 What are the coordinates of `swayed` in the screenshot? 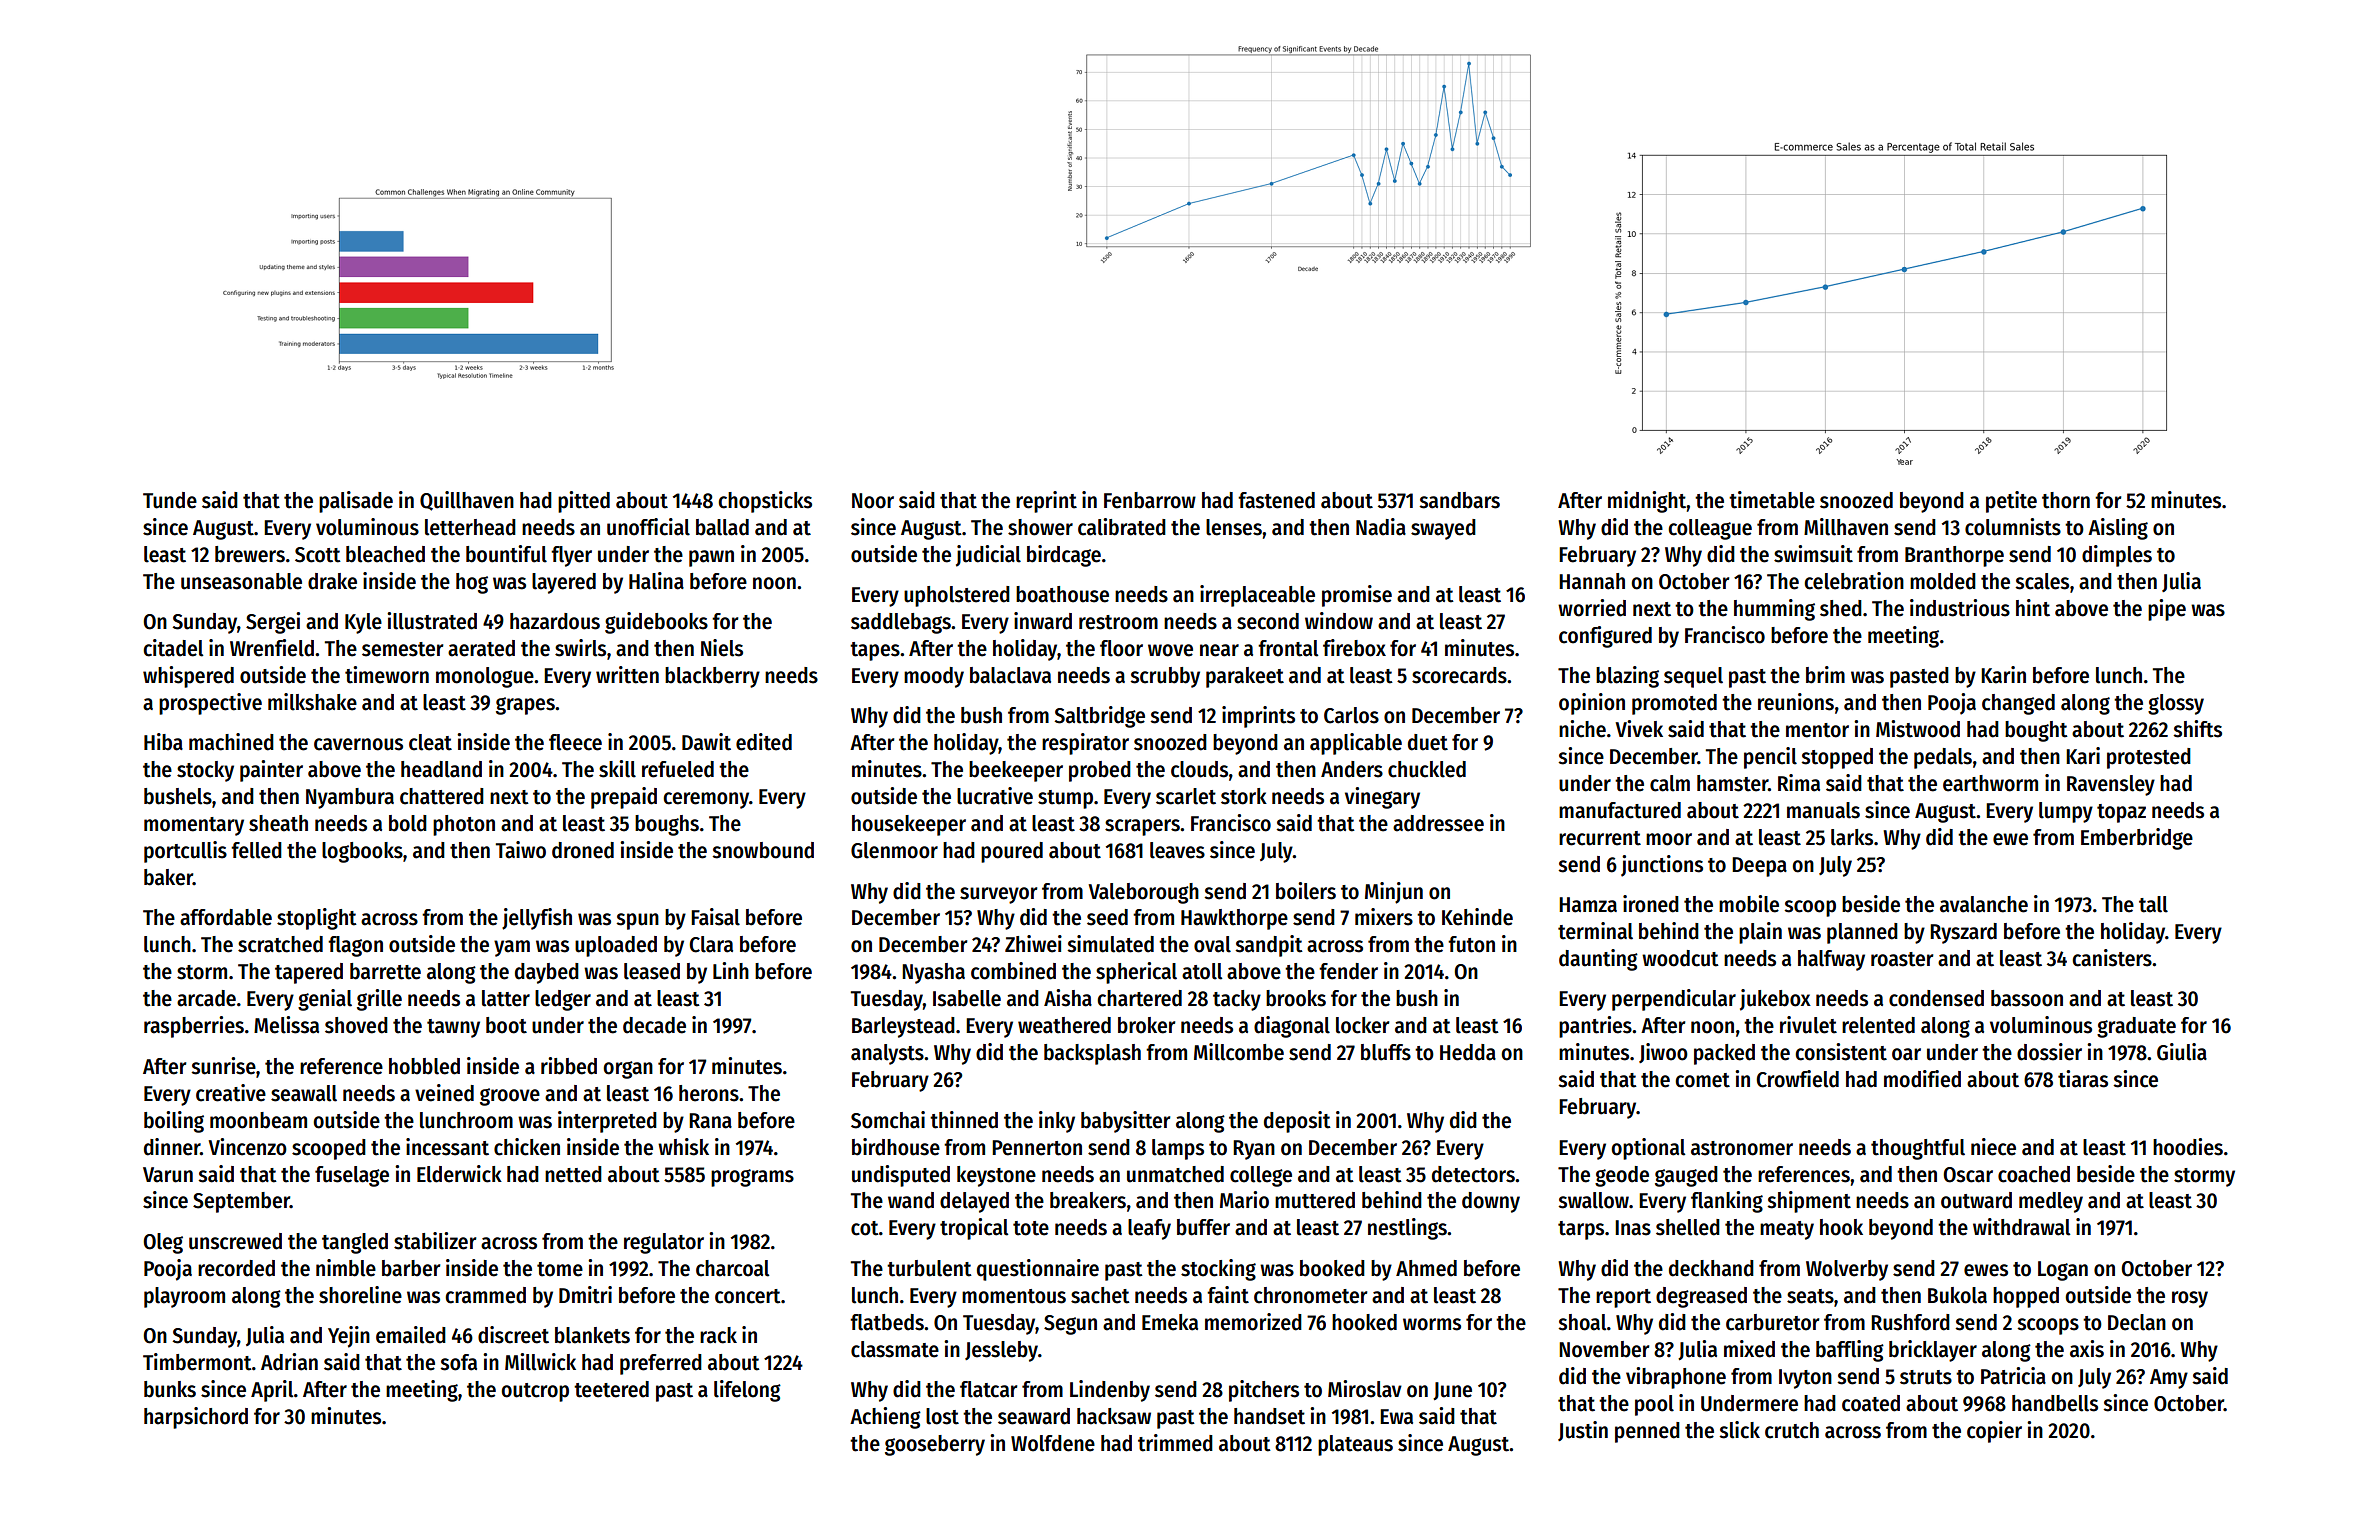 It's located at (1443, 529).
